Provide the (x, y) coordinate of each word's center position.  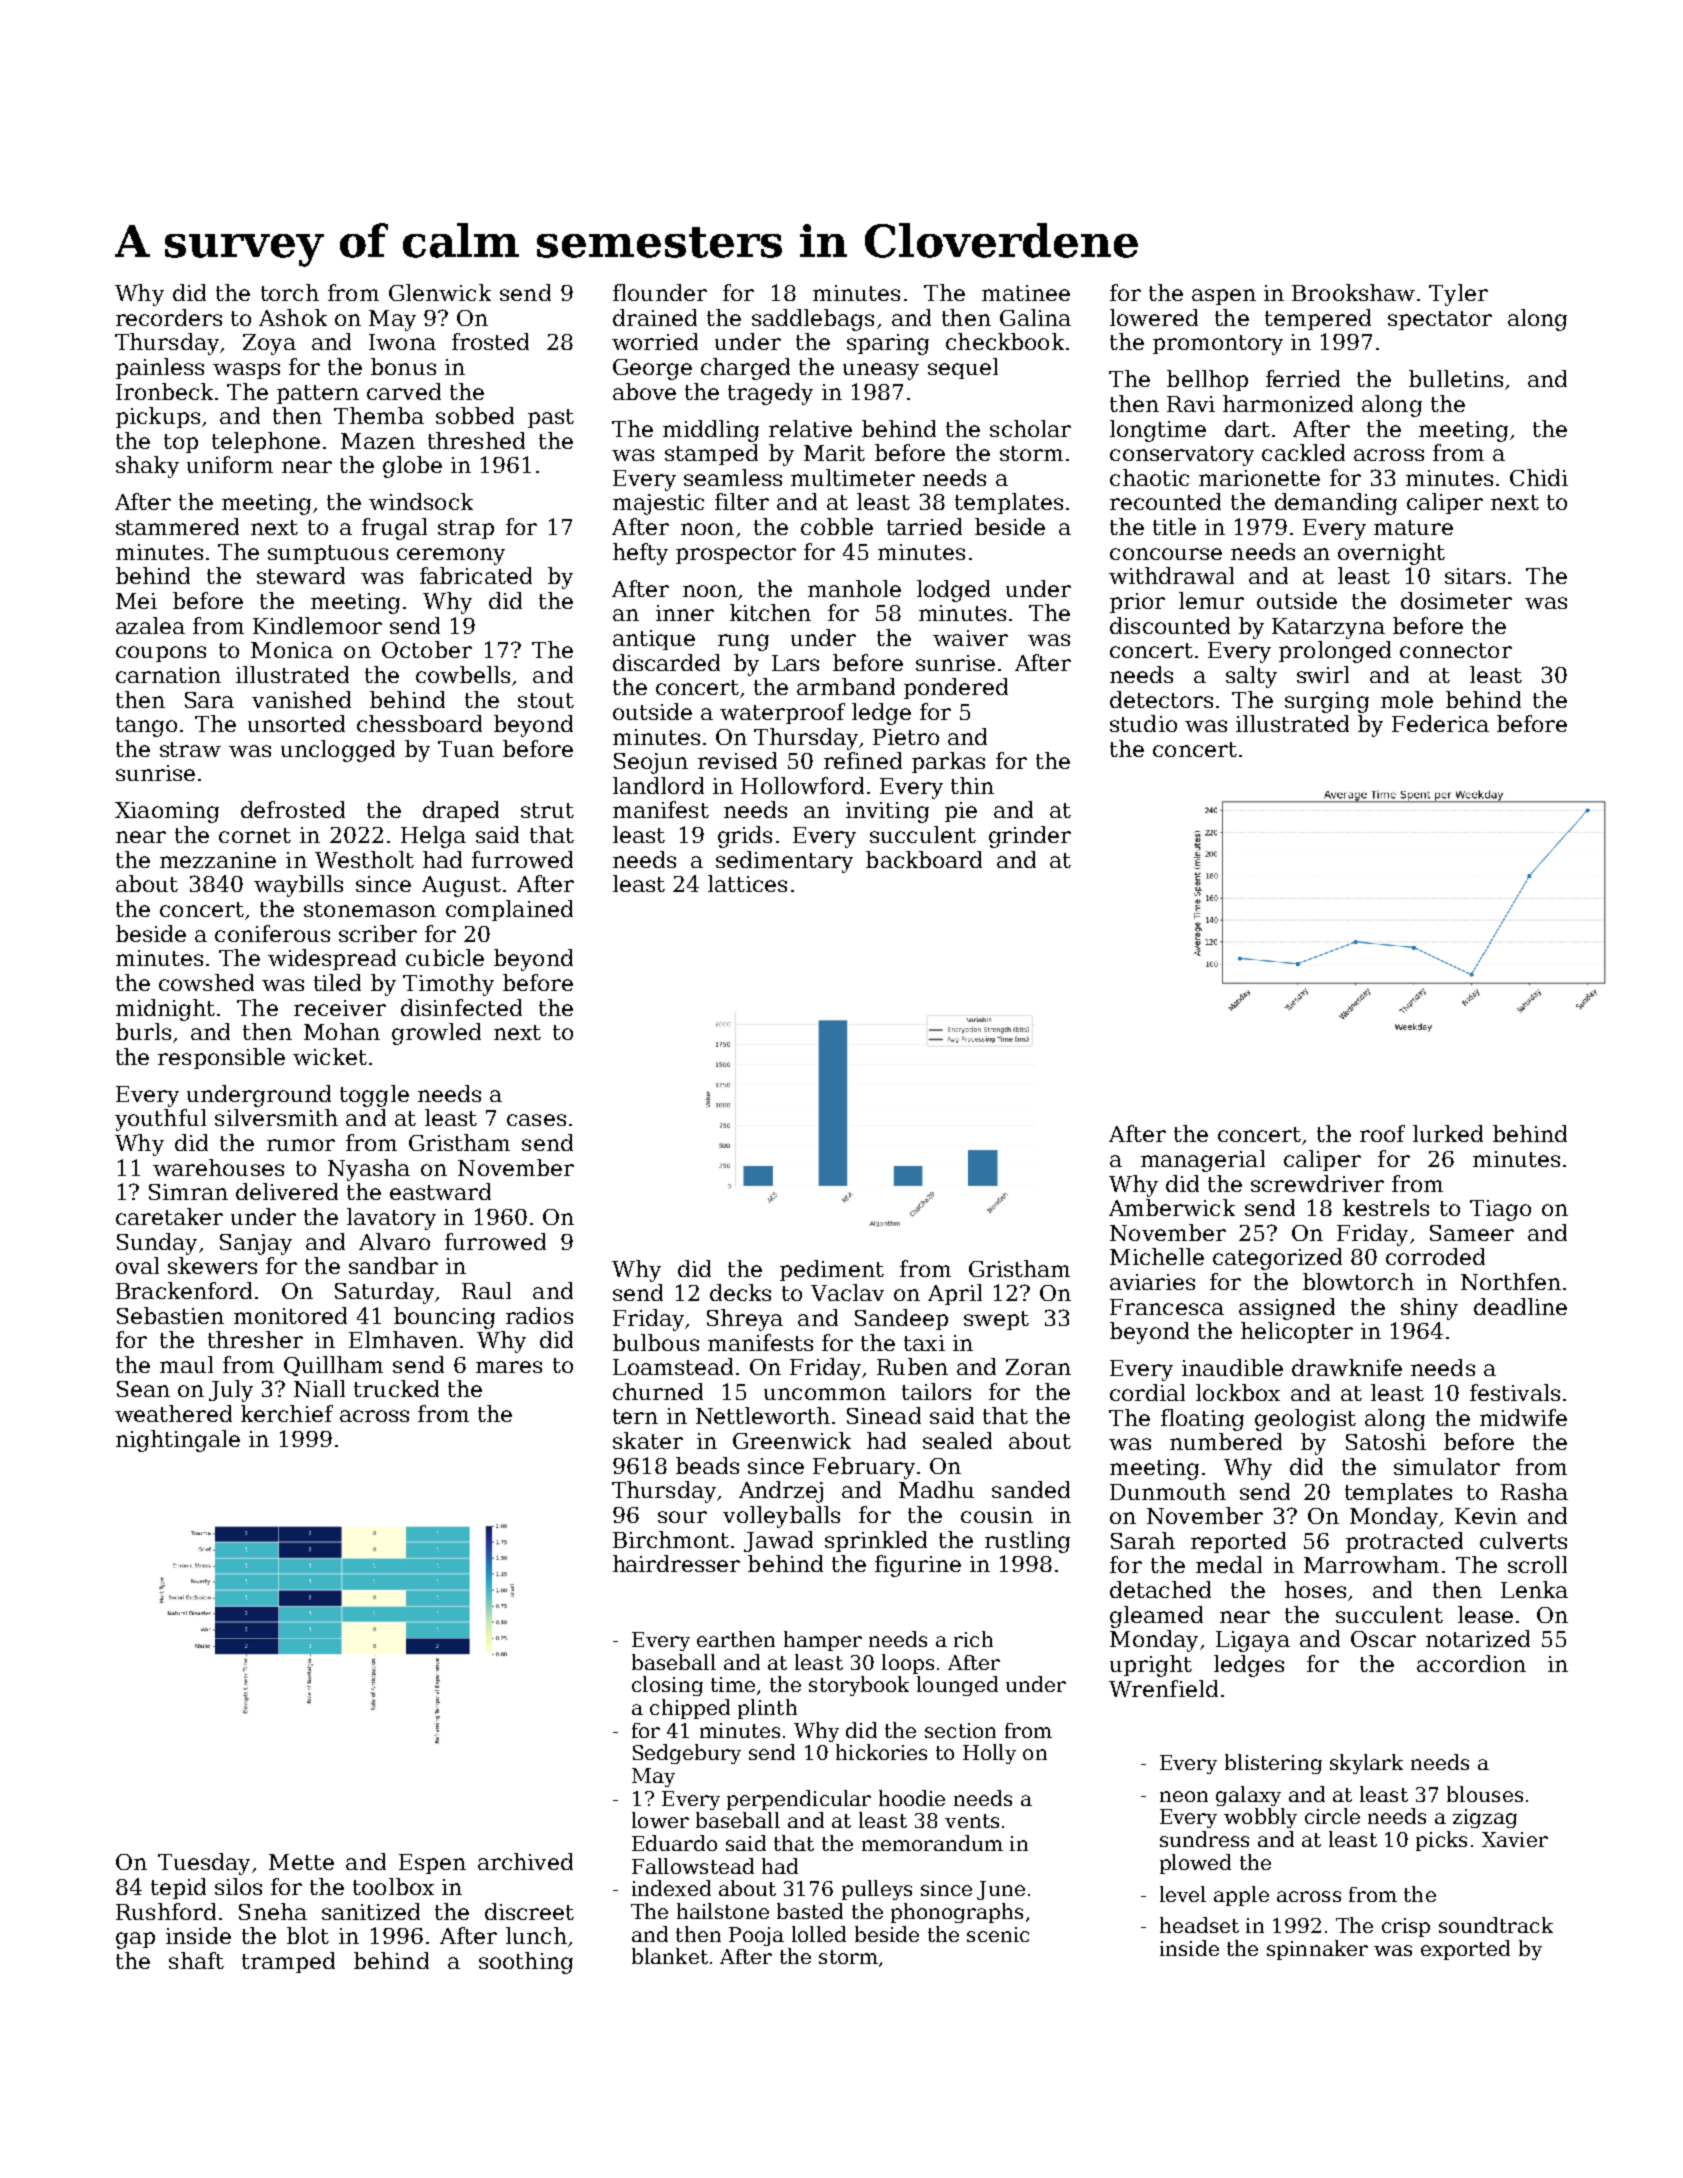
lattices (747, 883)
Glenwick (440, 292)
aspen (1224, 297)
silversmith (276, 1117)
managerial (1203, 1161)
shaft (196, 1960)
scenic (998, 1934)
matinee (1026, 293)
